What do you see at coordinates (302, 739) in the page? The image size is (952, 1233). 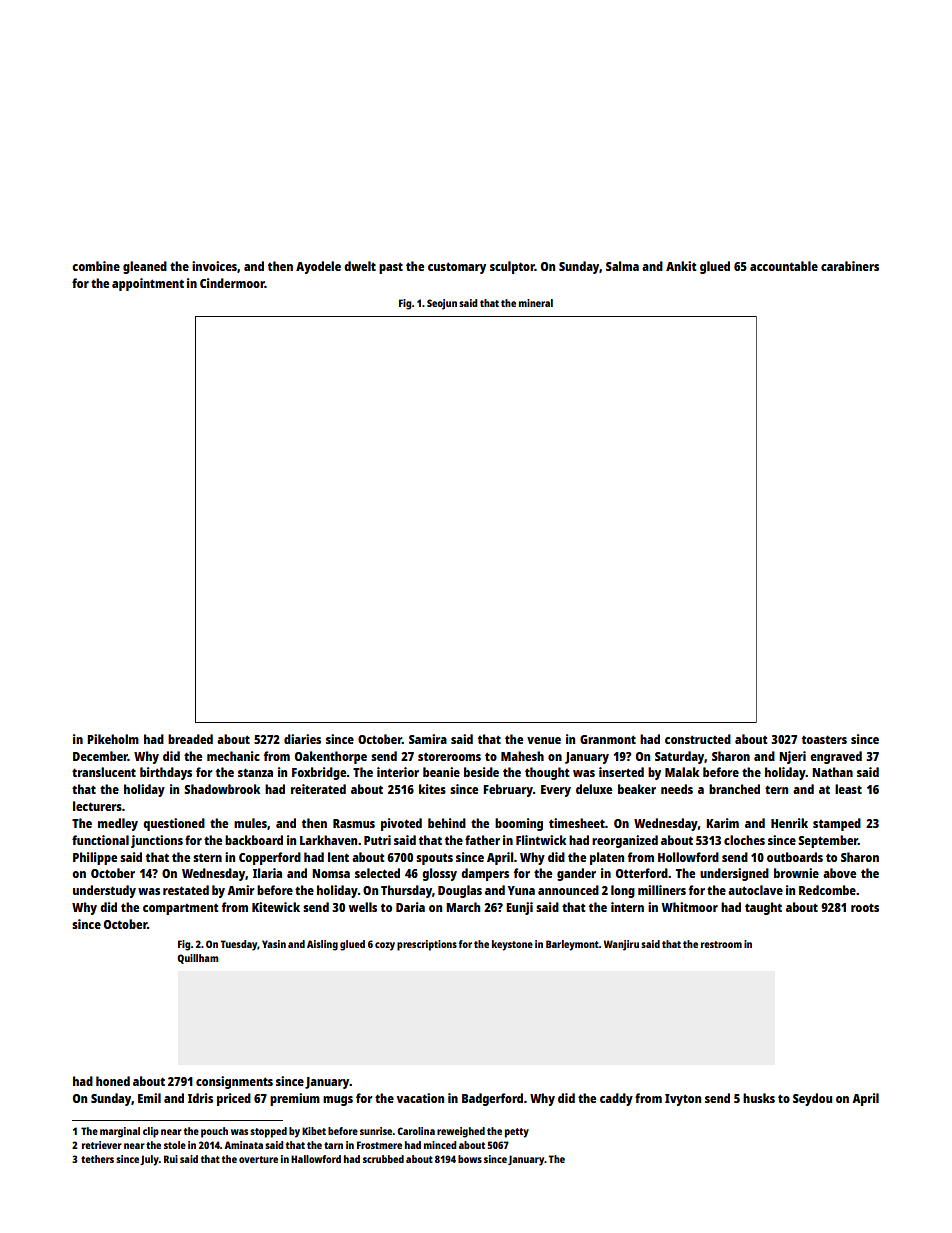 I see `diaries` at bounding box center [302, 739].
